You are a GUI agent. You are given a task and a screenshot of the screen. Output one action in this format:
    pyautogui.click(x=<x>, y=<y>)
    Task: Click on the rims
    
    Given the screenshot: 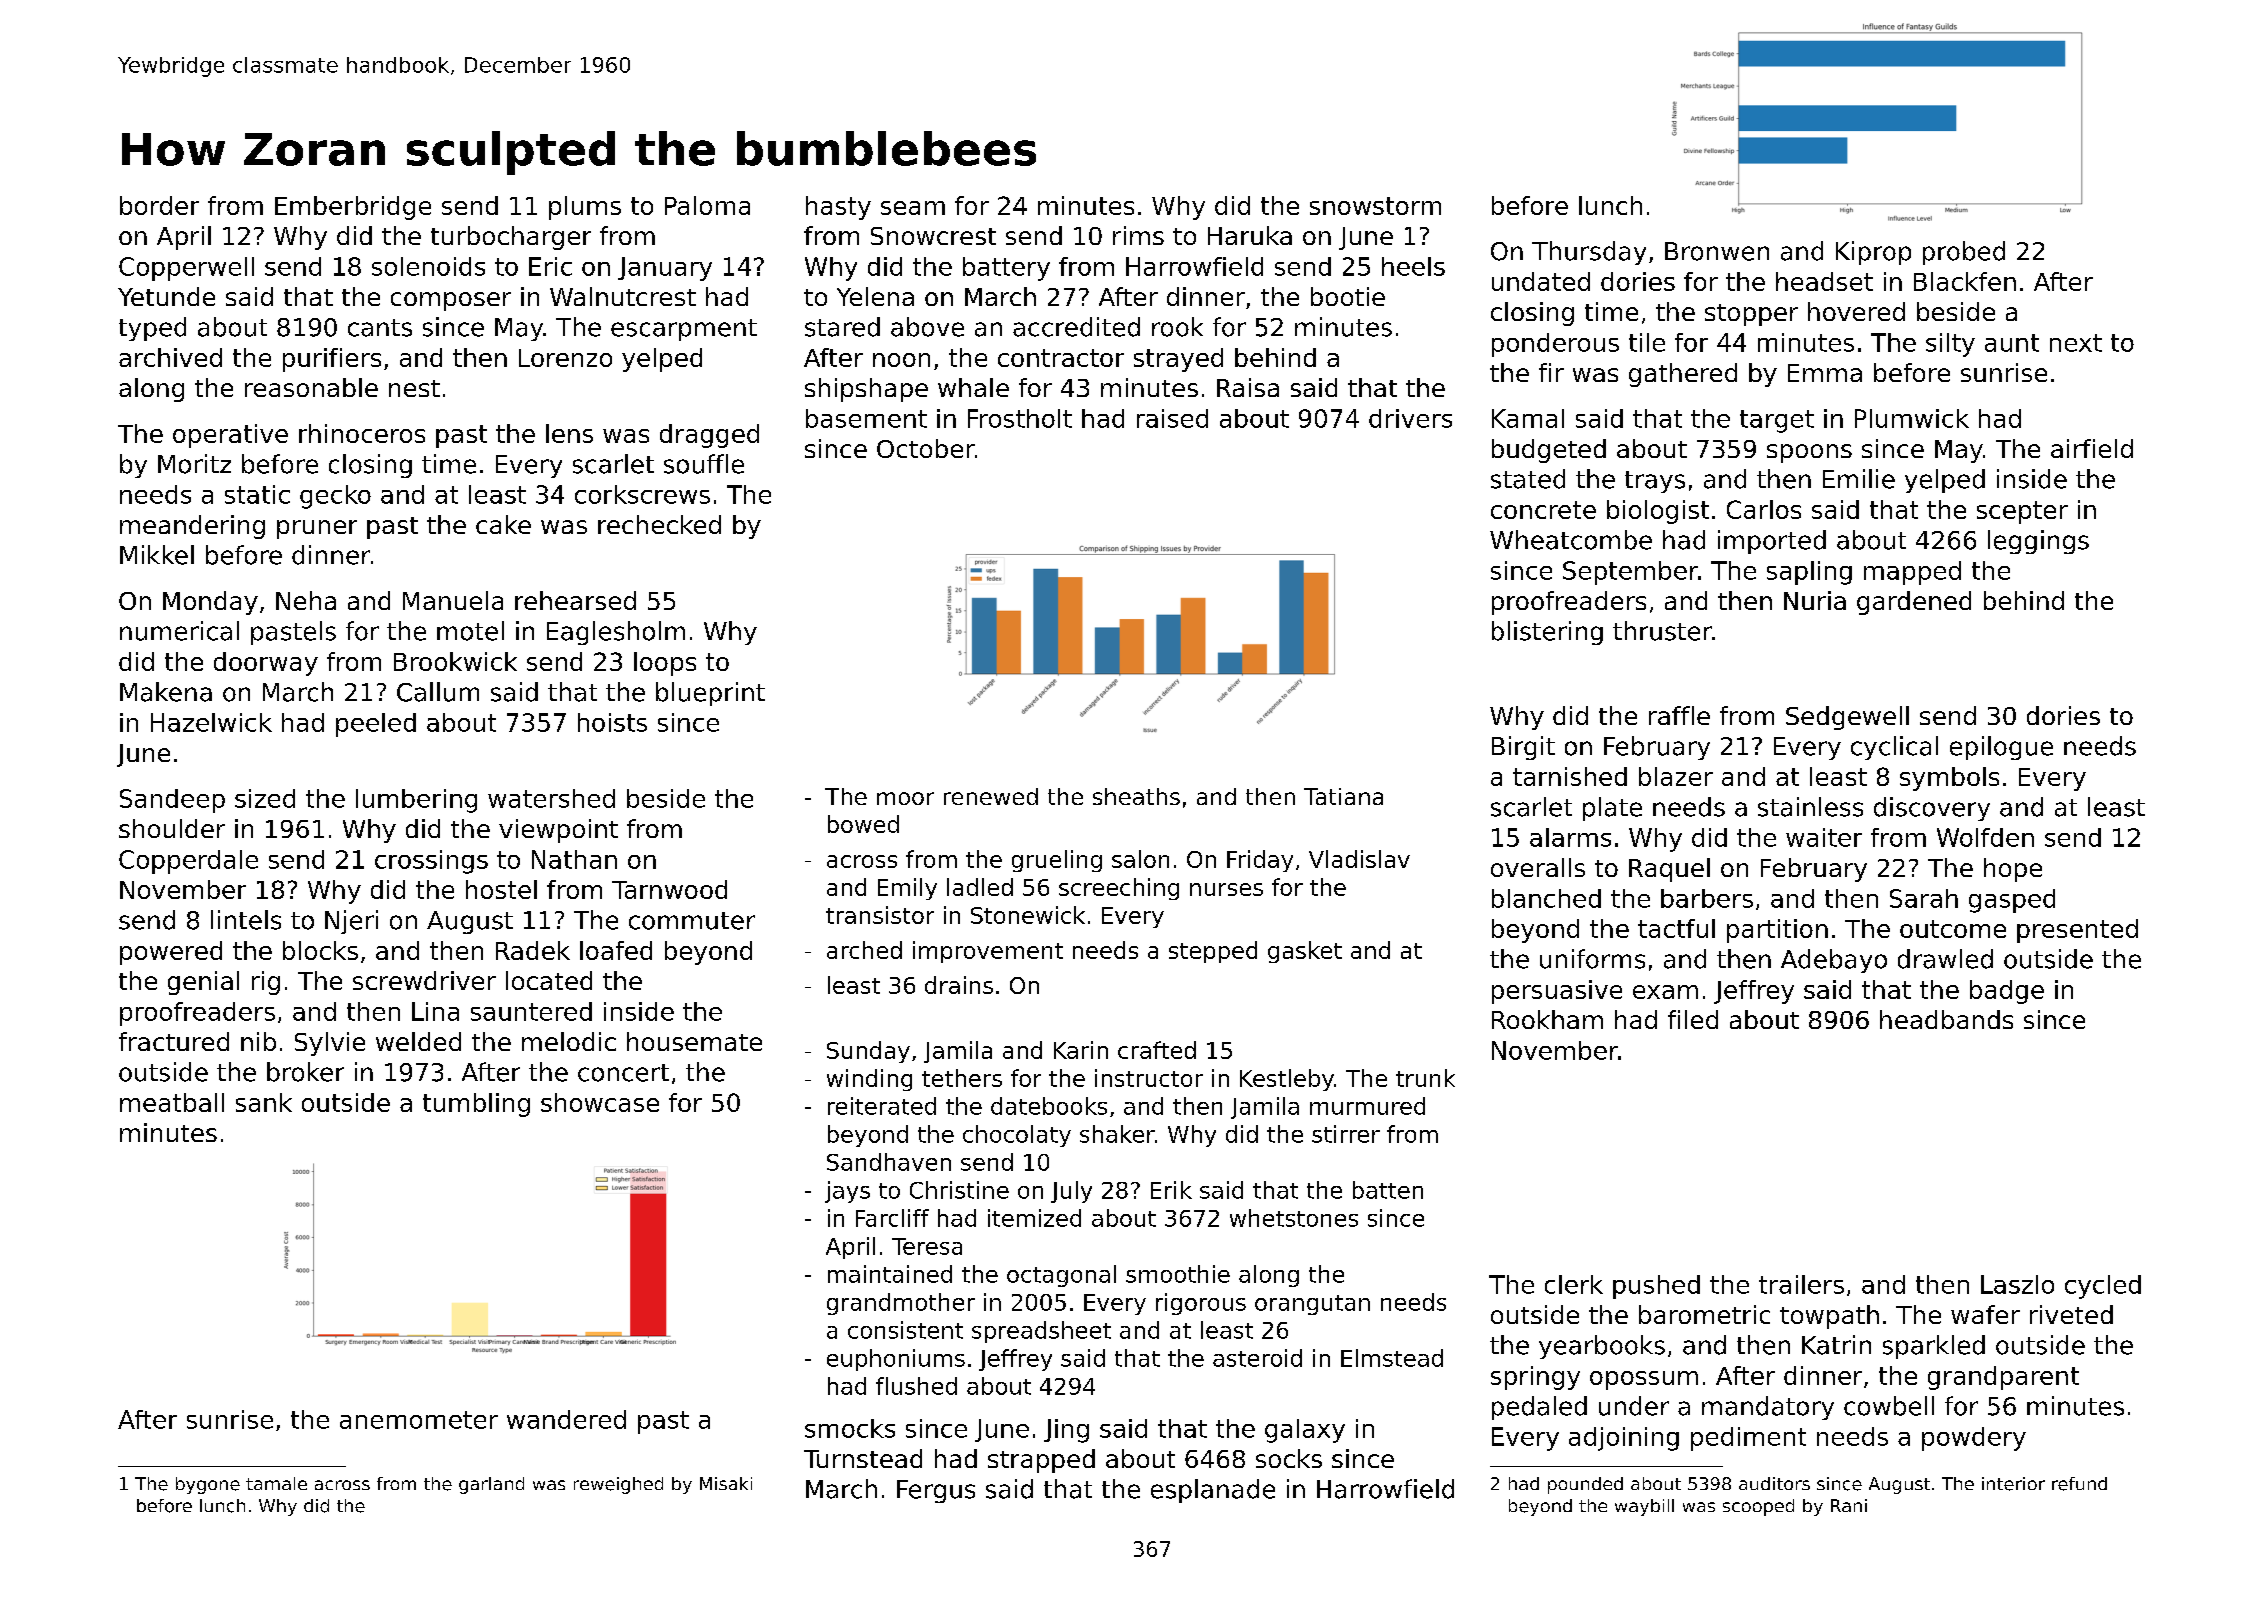 What is the action you would take?
    pyautogui.click(x=1138, y=235)
